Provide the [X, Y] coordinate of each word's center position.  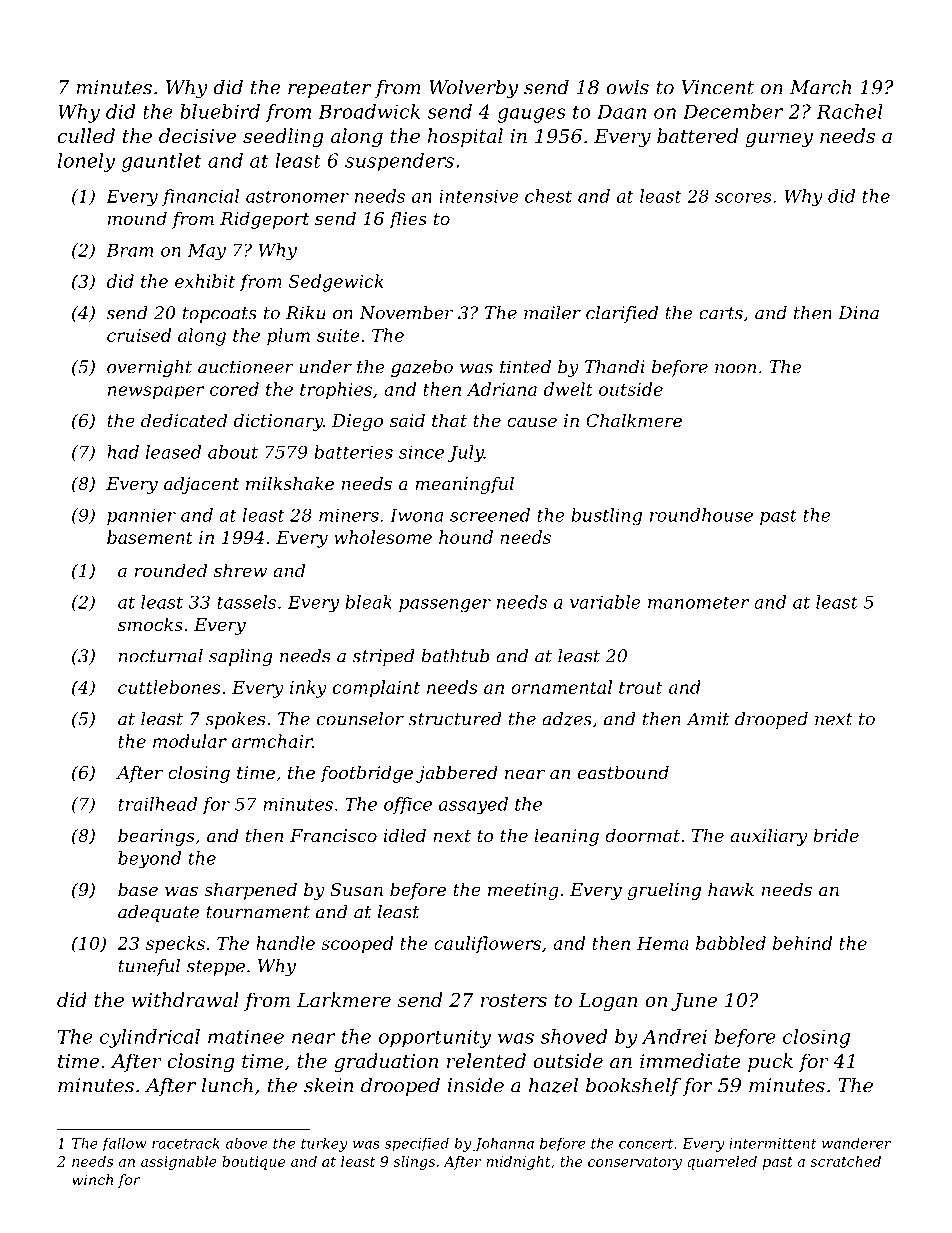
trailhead [157, 804]
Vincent [717, 87]
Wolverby [473, 89]
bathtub [455, 656]
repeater [329, 89]
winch [92, 1179]
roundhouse [701, 515]
